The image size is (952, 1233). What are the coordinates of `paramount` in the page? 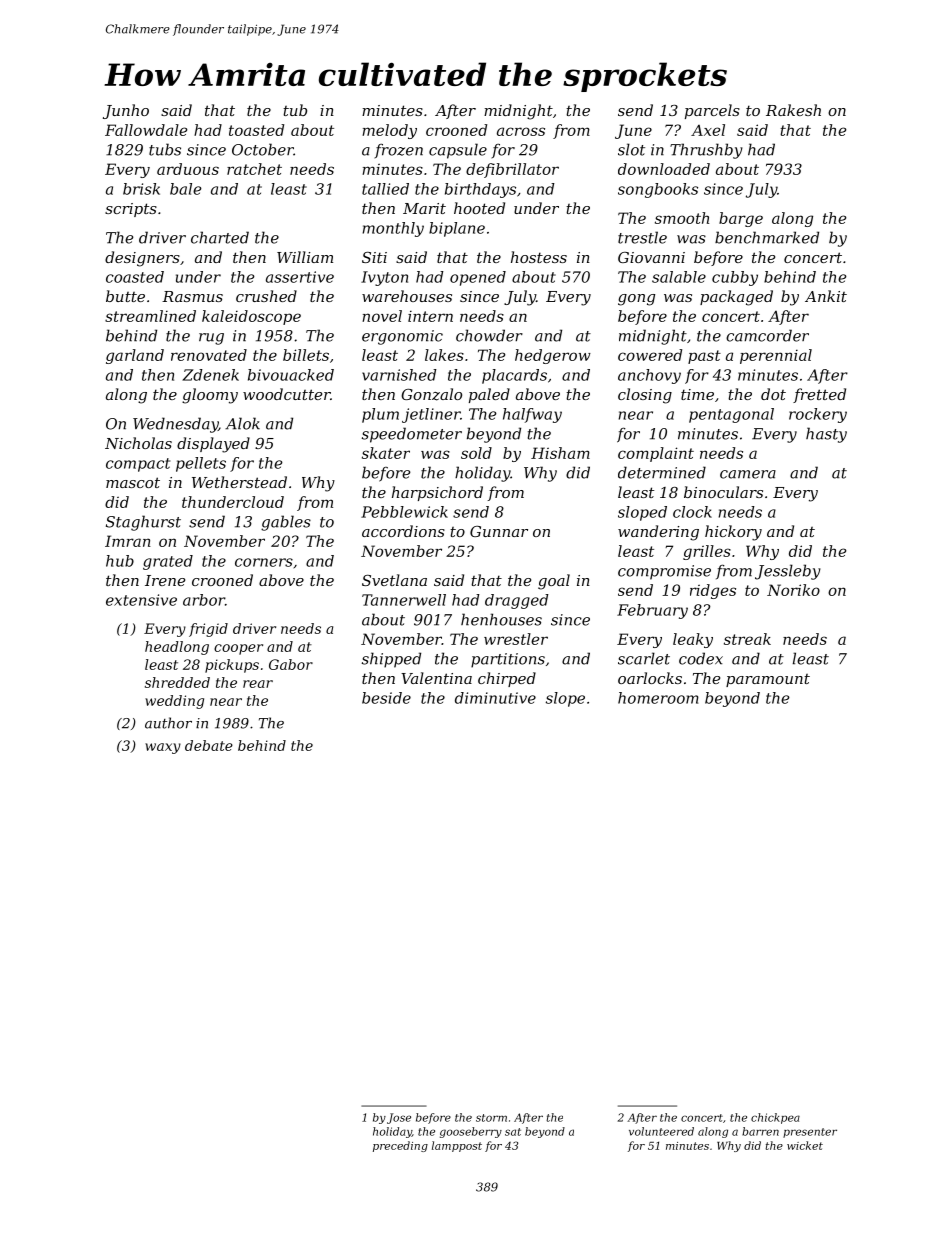 It's located at (768, 680).
